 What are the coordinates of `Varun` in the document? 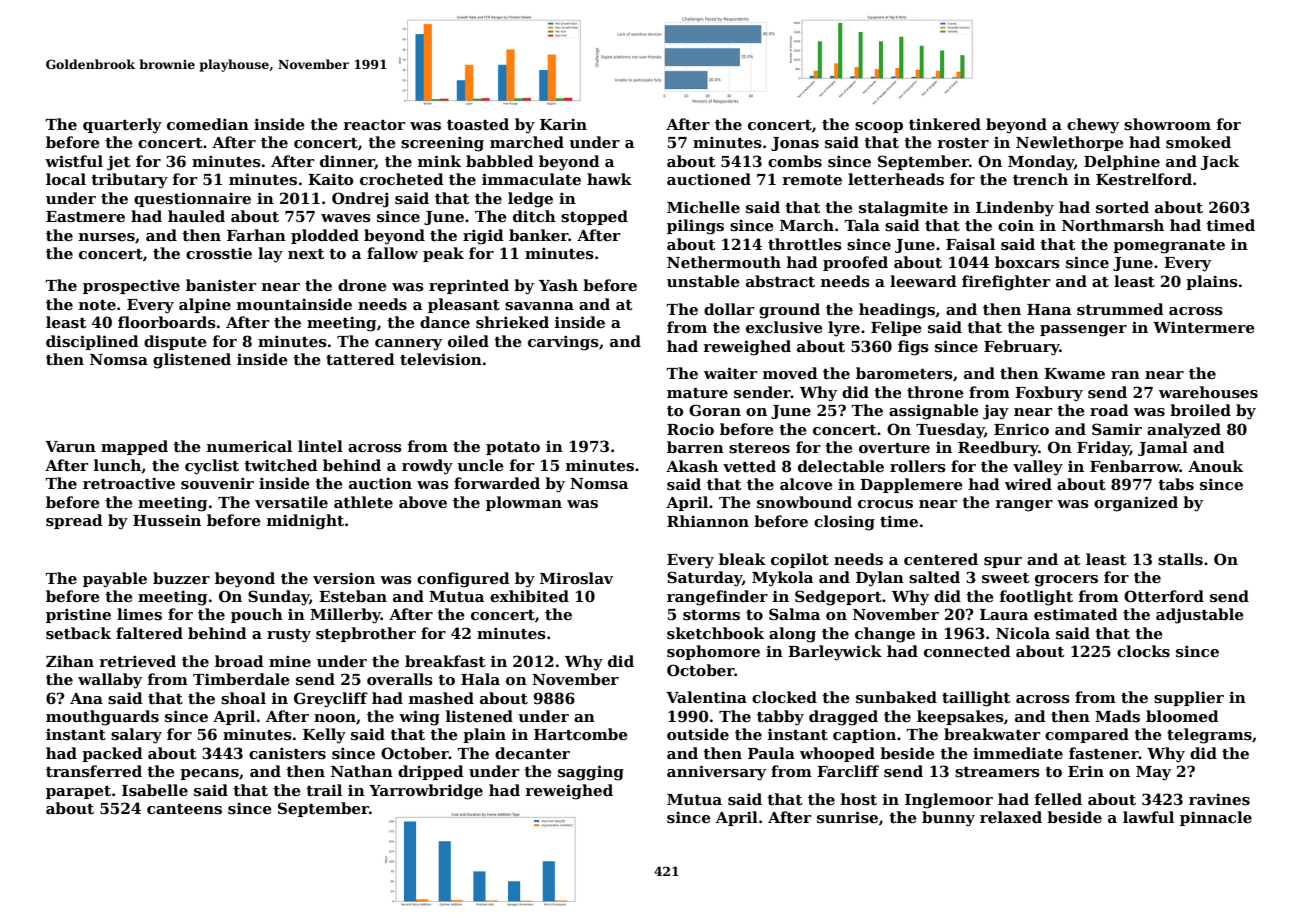 It's located at (70, 446).
